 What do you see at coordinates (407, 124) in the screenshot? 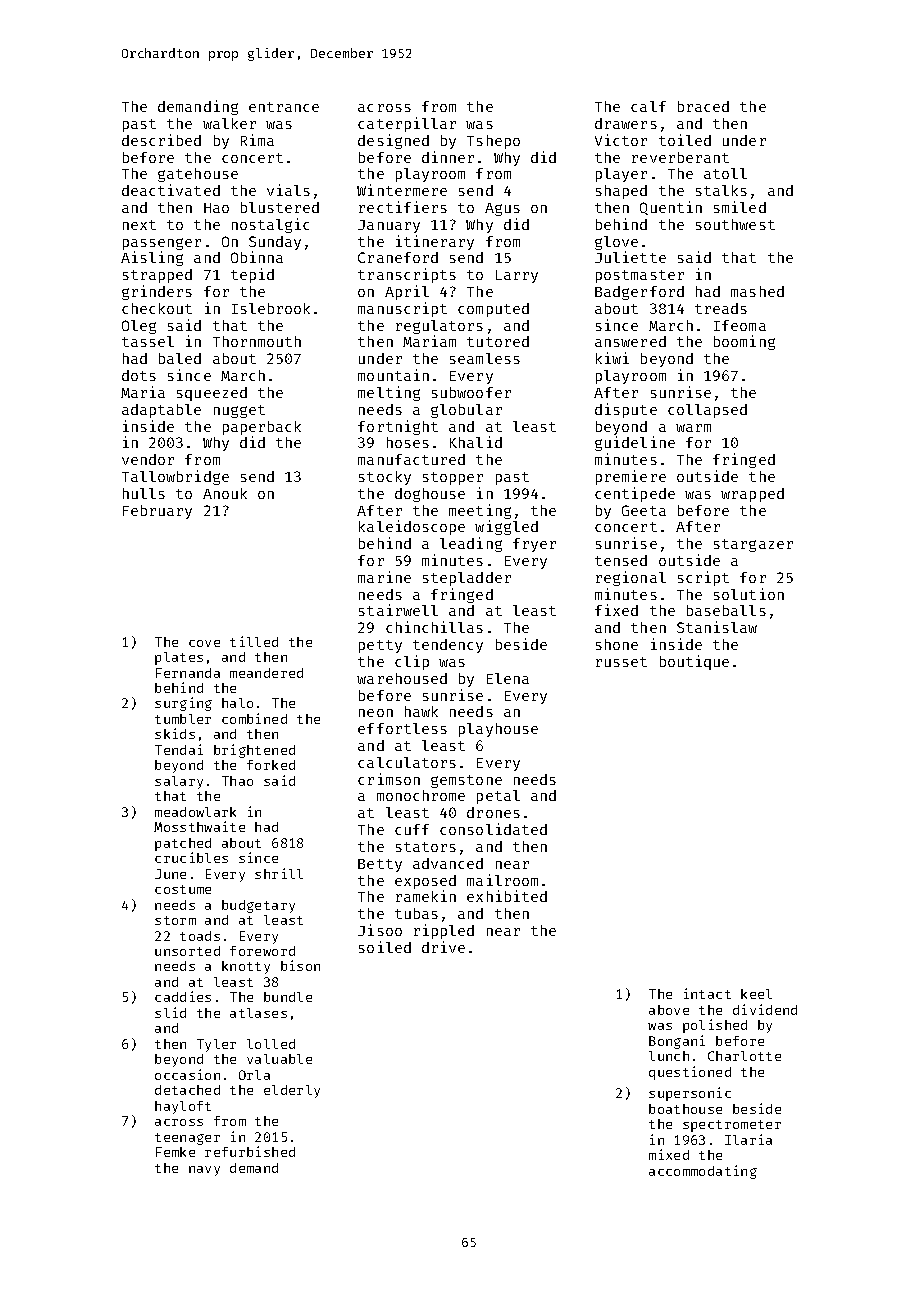
I see `caterpillar` at bounding box center [407, 124].
